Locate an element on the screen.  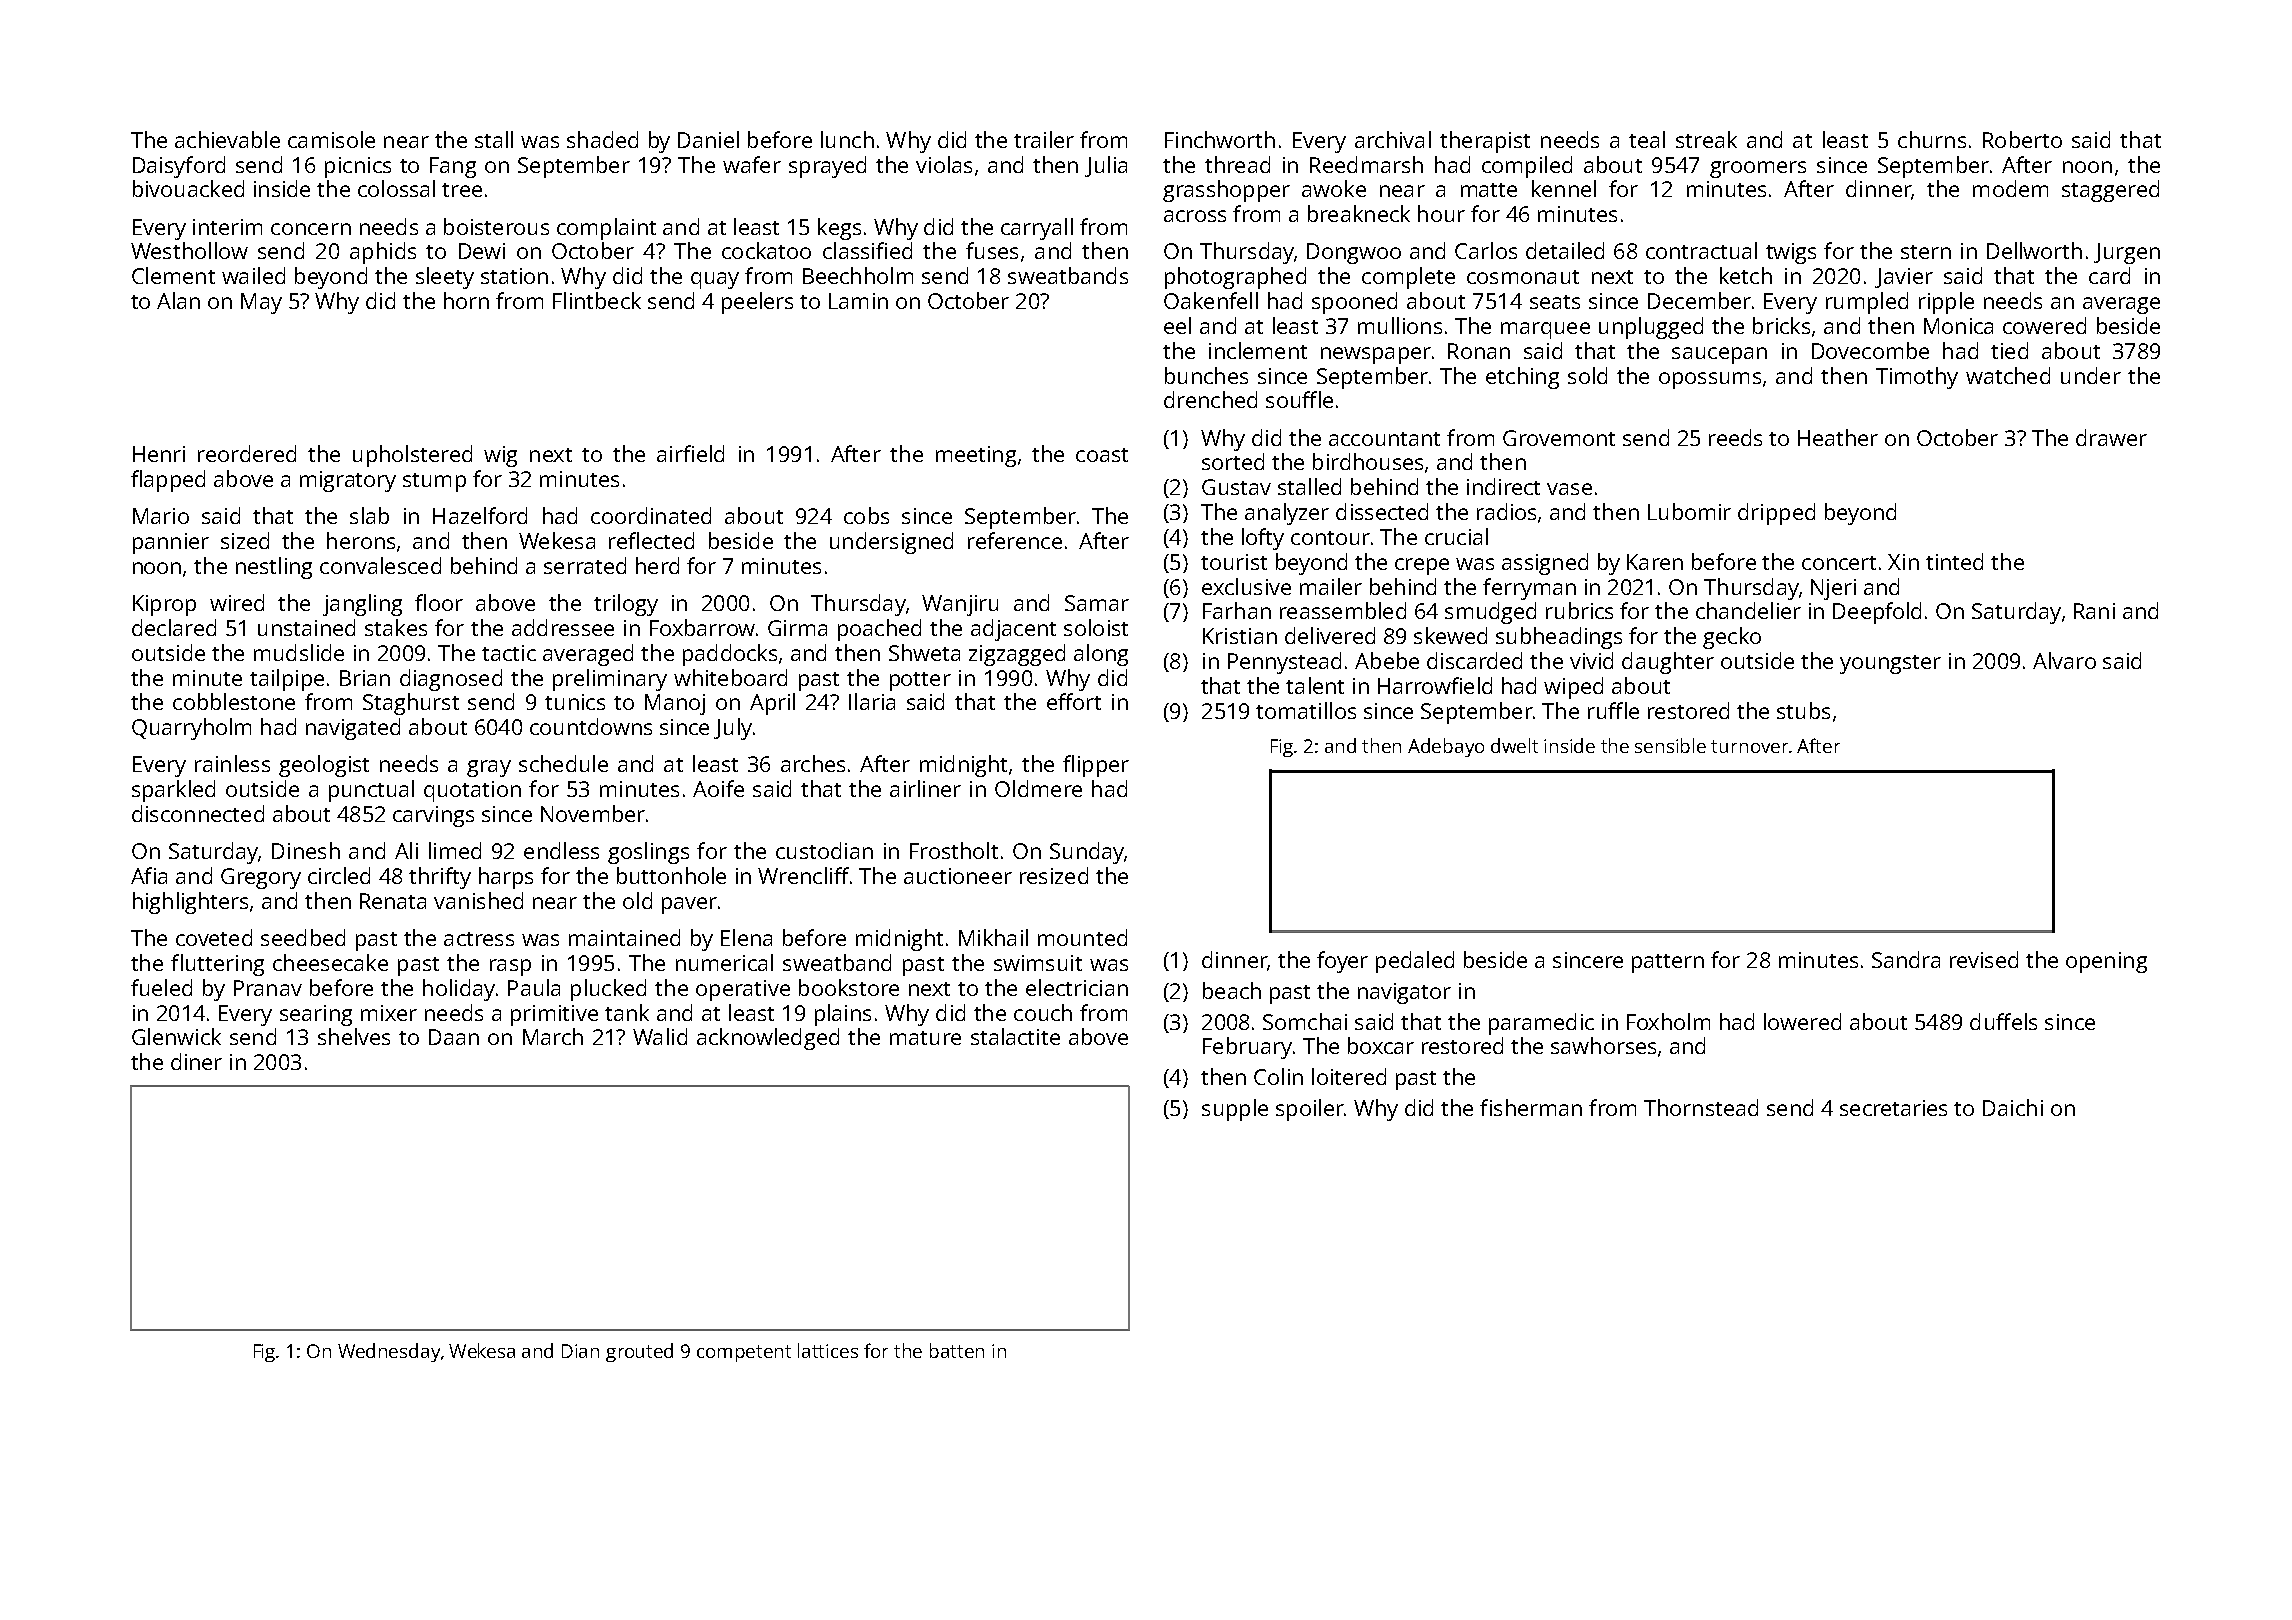
countdowns is located at coordinates (591, 726).
